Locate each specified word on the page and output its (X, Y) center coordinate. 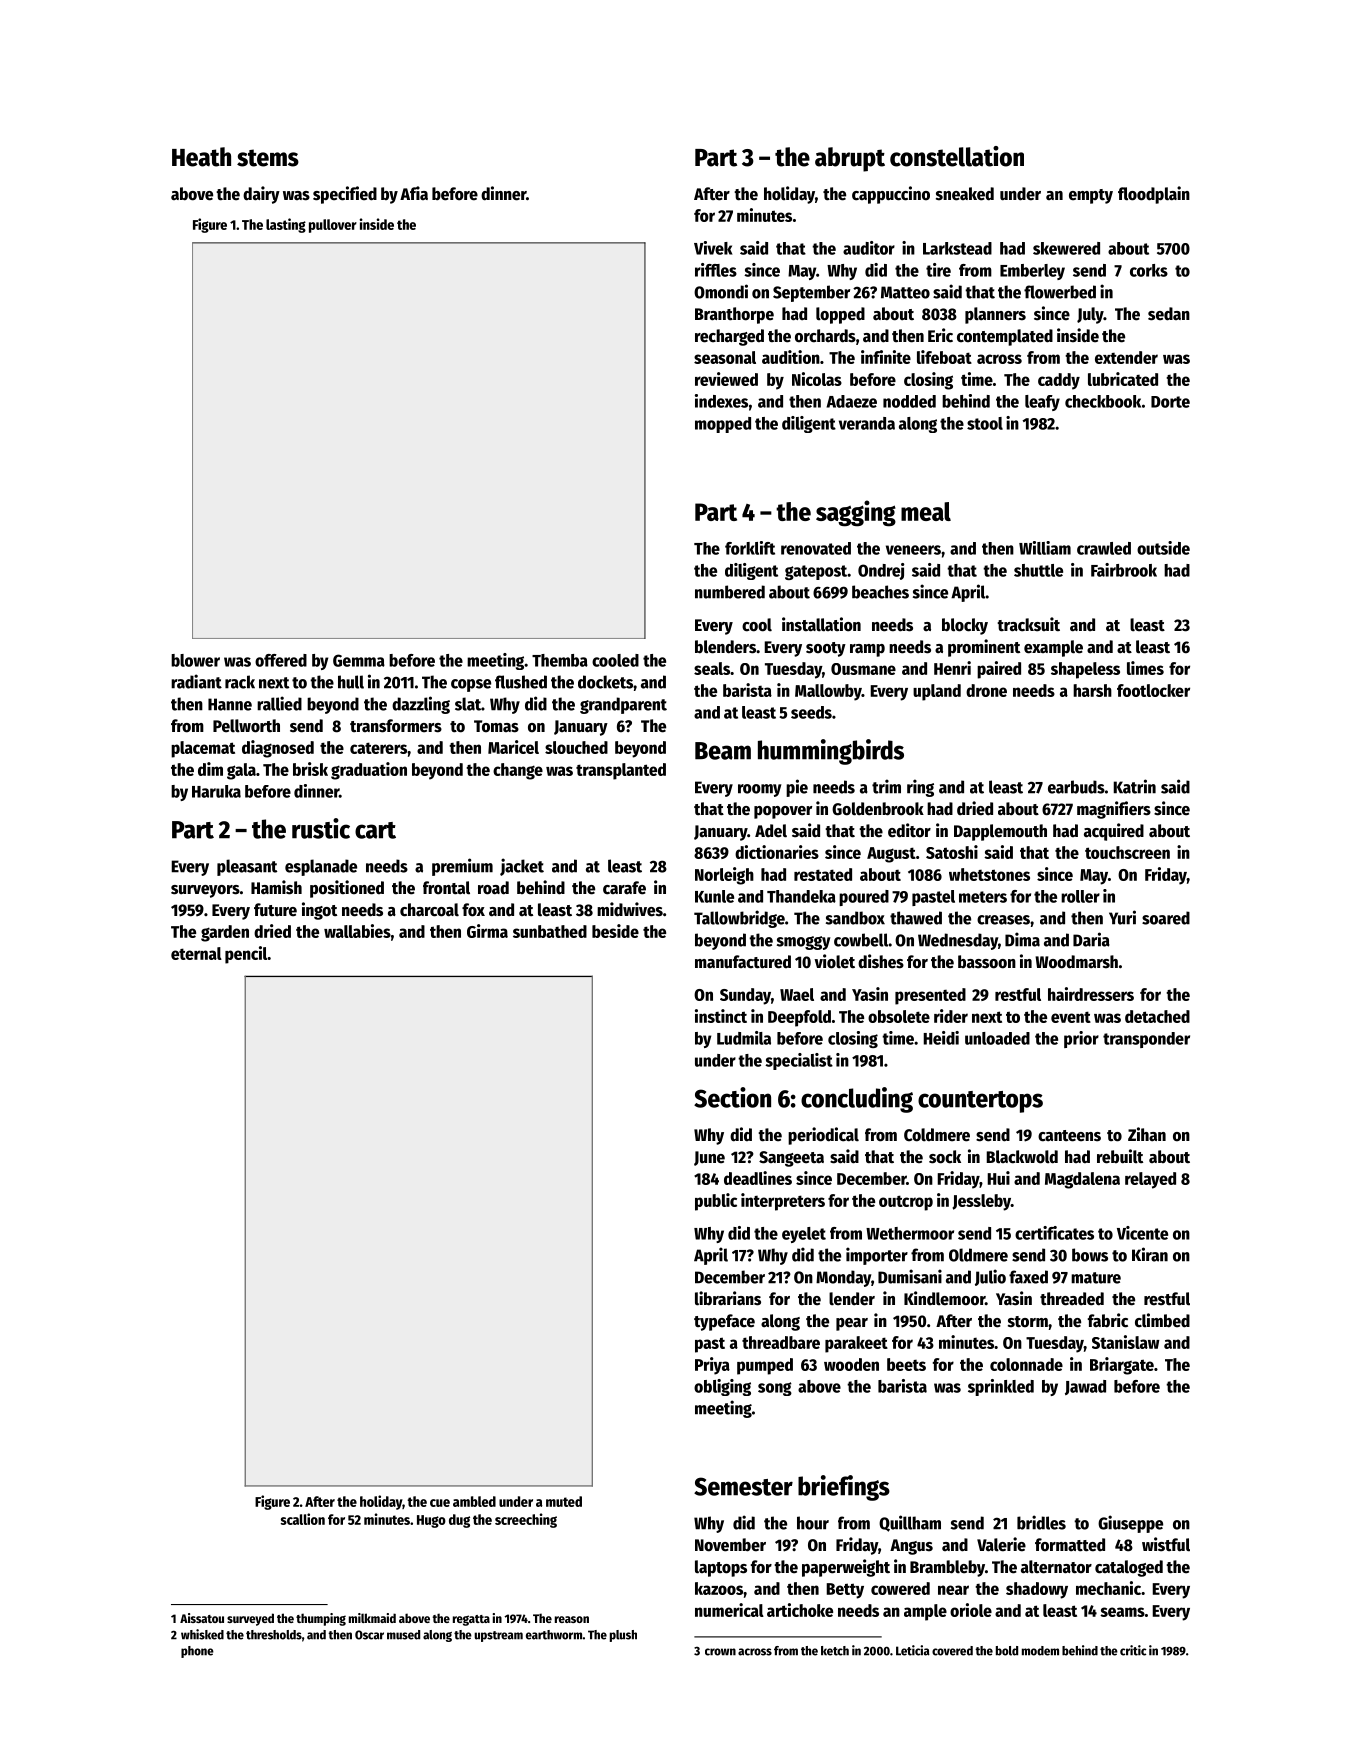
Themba (560, 660)
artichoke (800, 1610)
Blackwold (1022, 1157)
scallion (303, 1519)
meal (926, 511)
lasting (286, 225)
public (716, 1202)
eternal (196, 953)
